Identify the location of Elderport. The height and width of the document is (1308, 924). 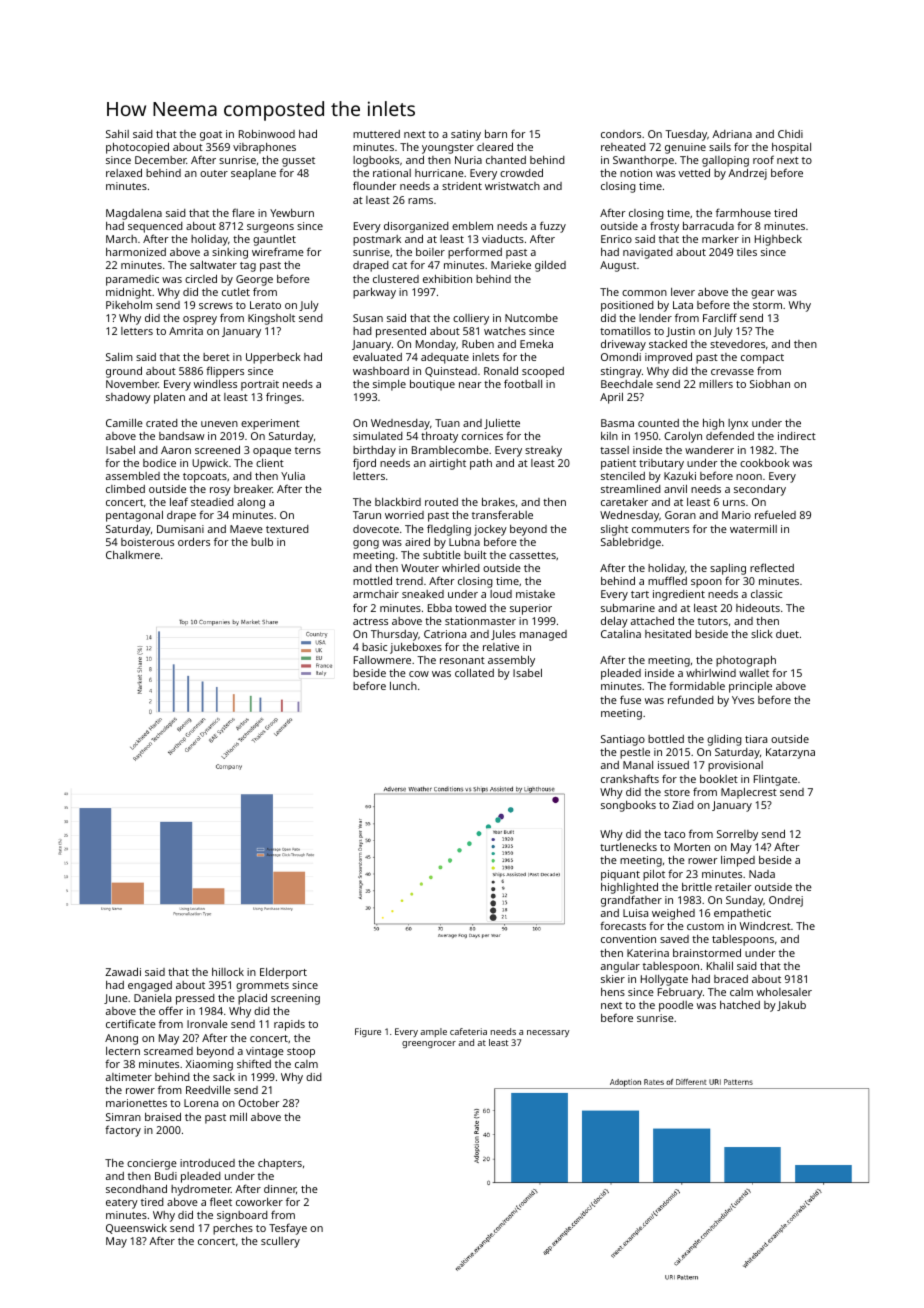
(283, 973).
